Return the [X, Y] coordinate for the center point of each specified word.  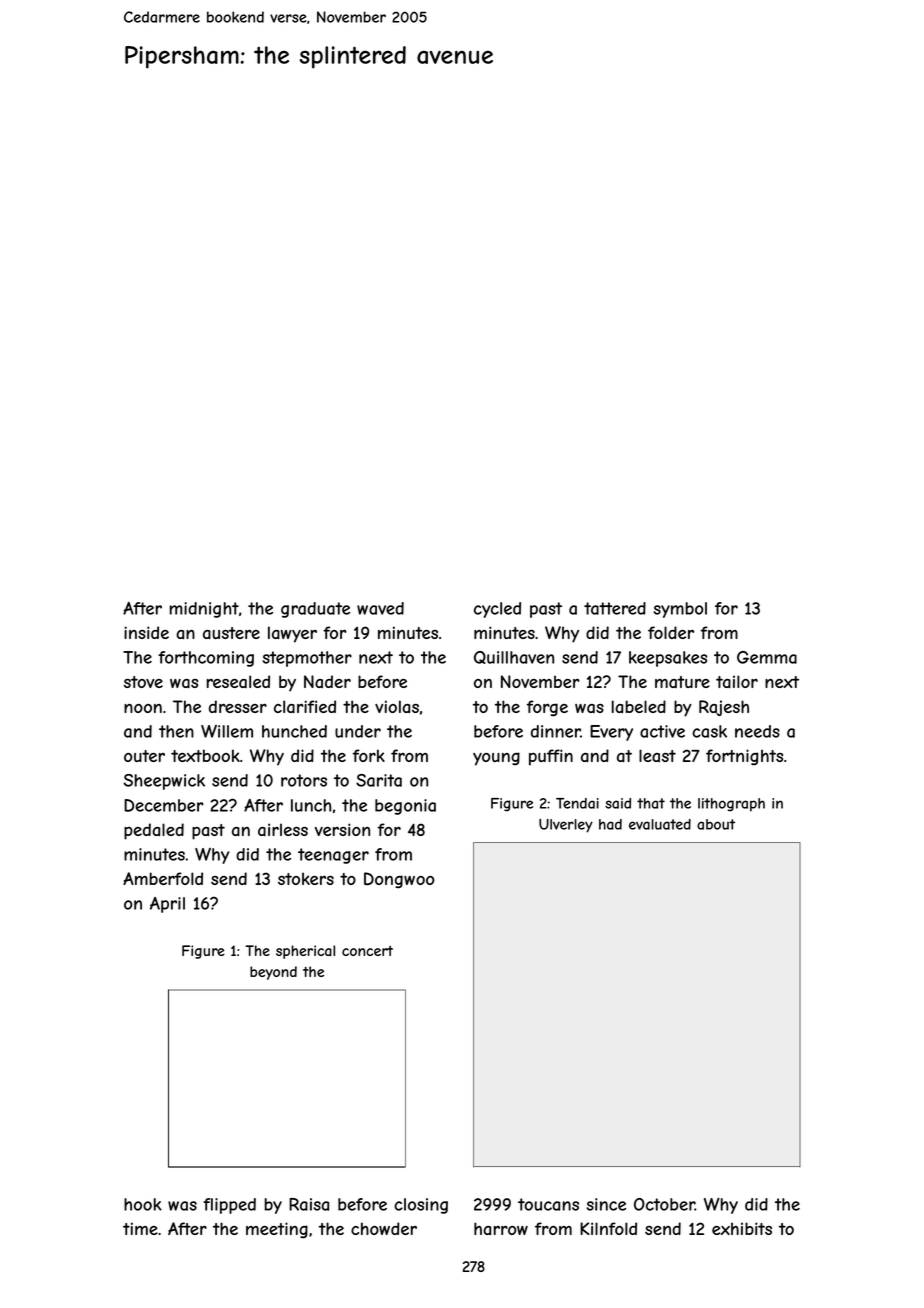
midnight [204, 610]
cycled [497, 610]
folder [671, 632]
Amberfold [163, 878]
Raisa [309, 1204]
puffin [551, 757]
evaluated [660, 824]
